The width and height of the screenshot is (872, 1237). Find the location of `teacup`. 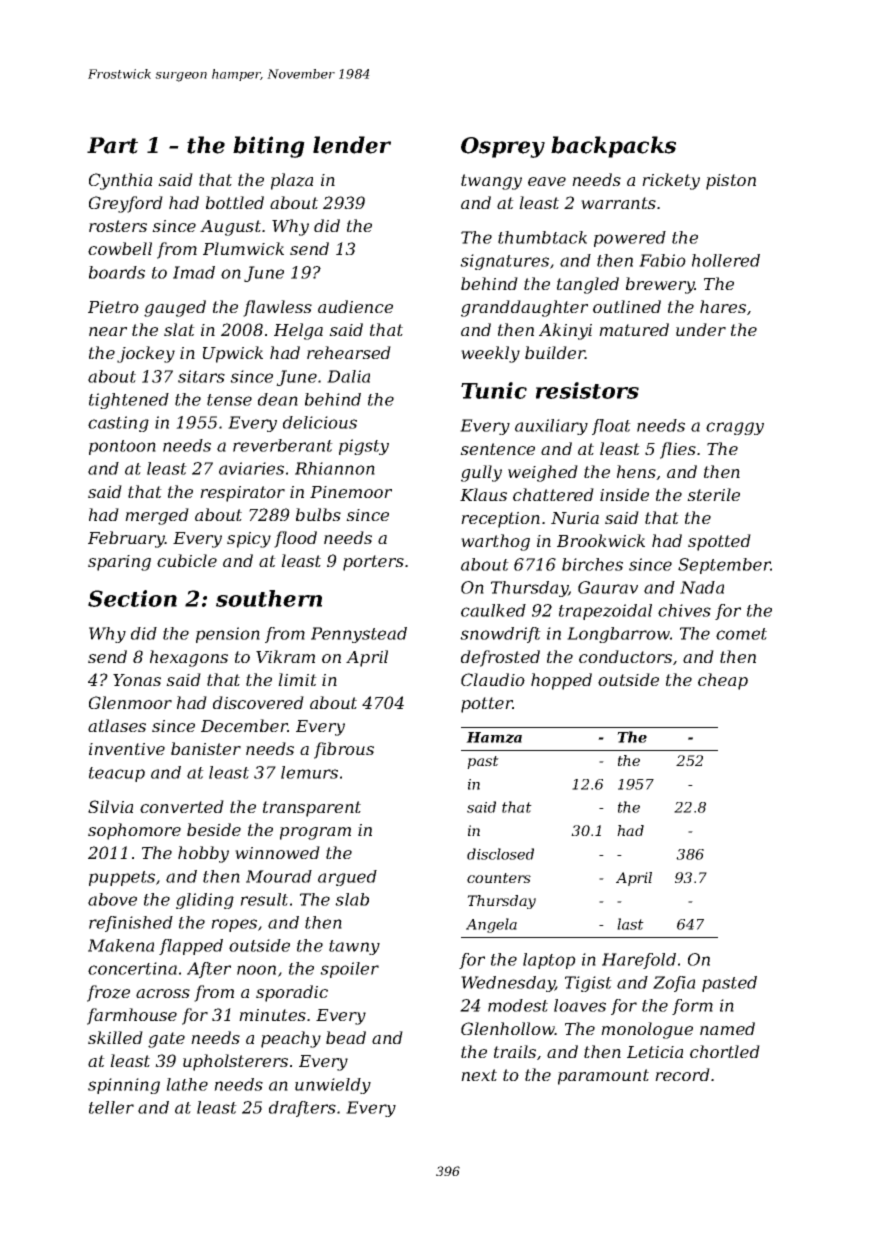

teacup is located at coordinates (117, 774).
